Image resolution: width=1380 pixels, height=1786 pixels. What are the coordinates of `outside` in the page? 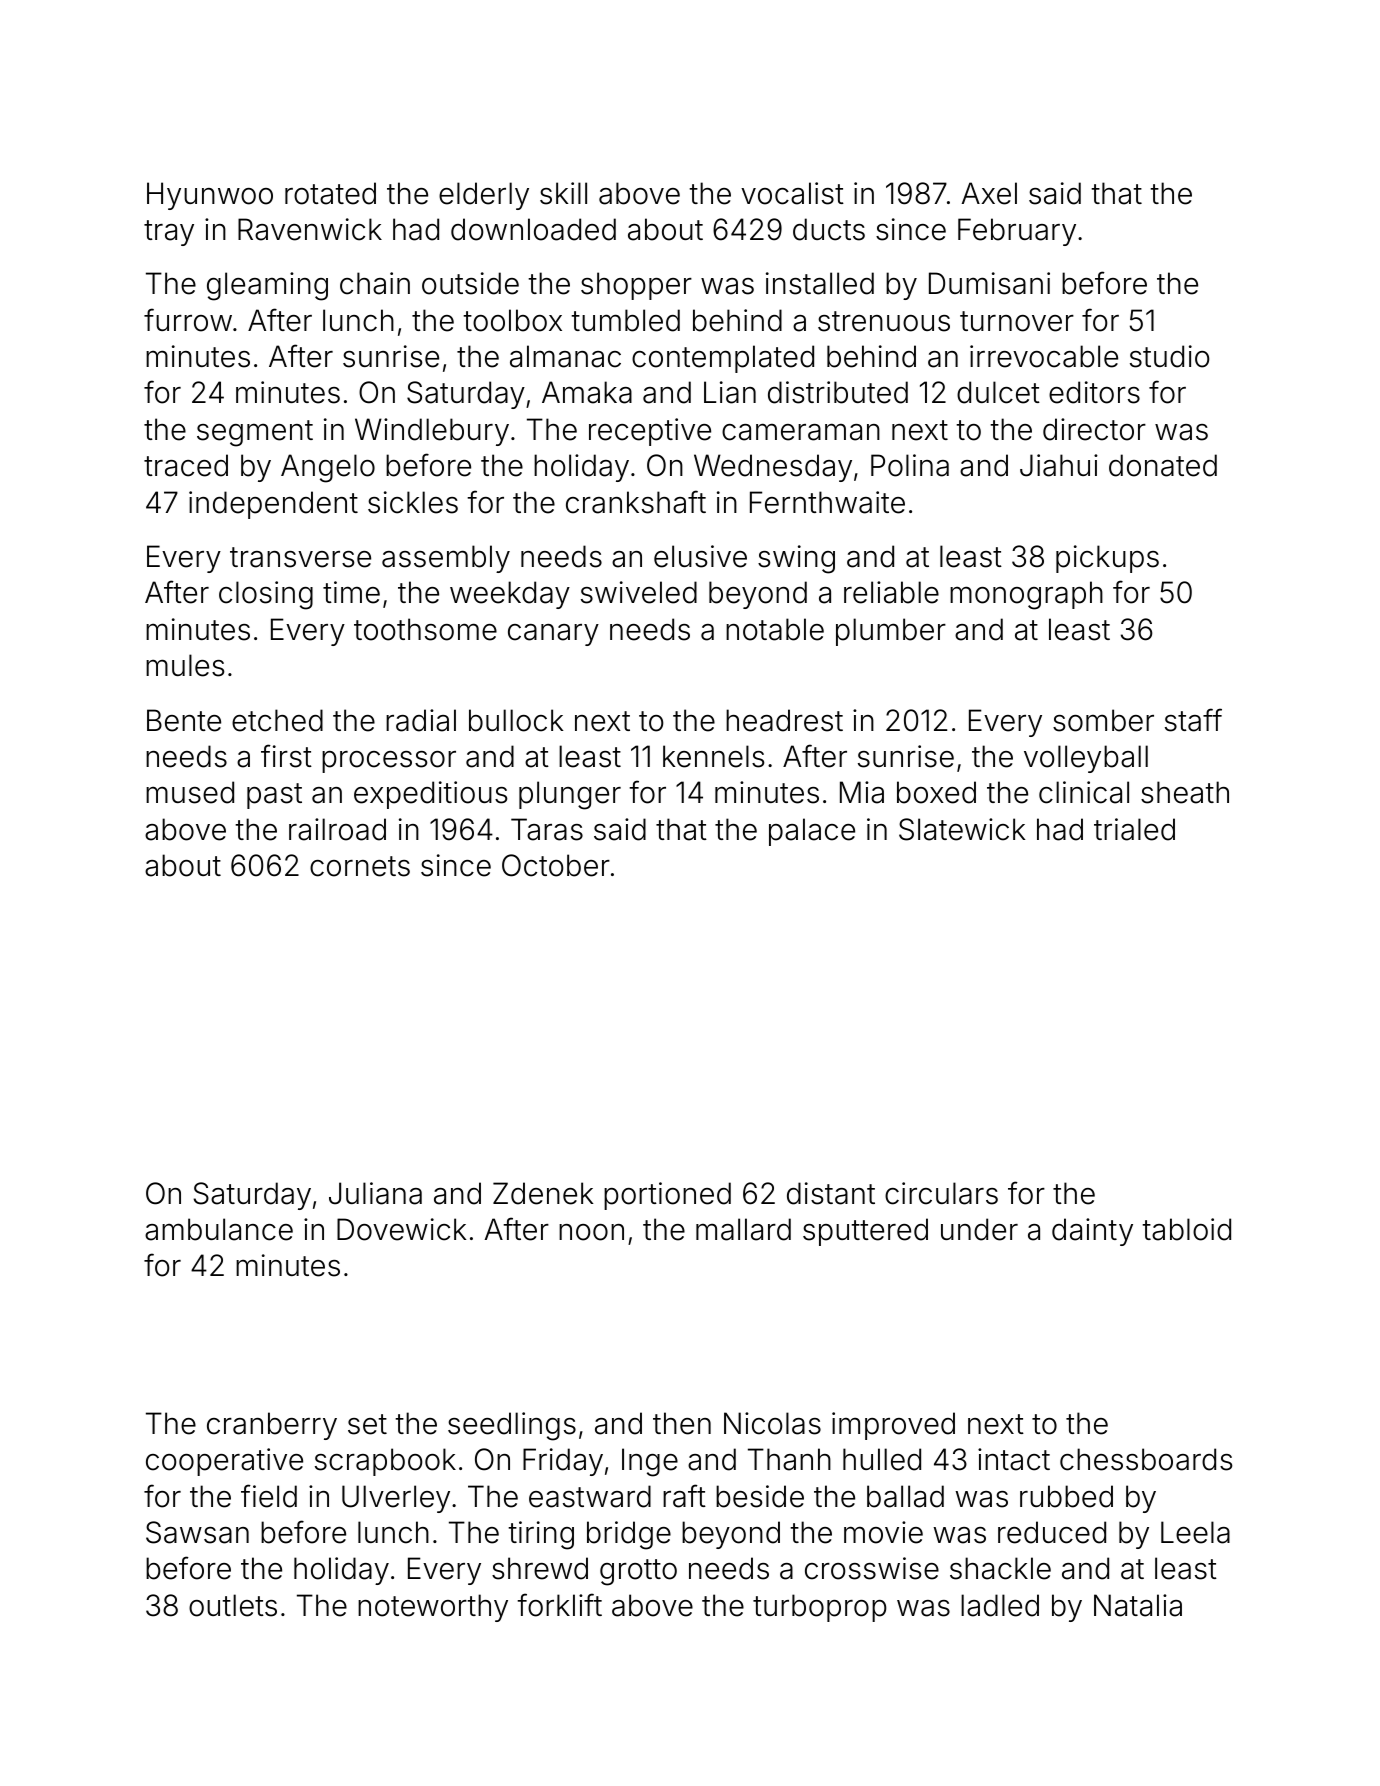 It's located at (470, 283).
